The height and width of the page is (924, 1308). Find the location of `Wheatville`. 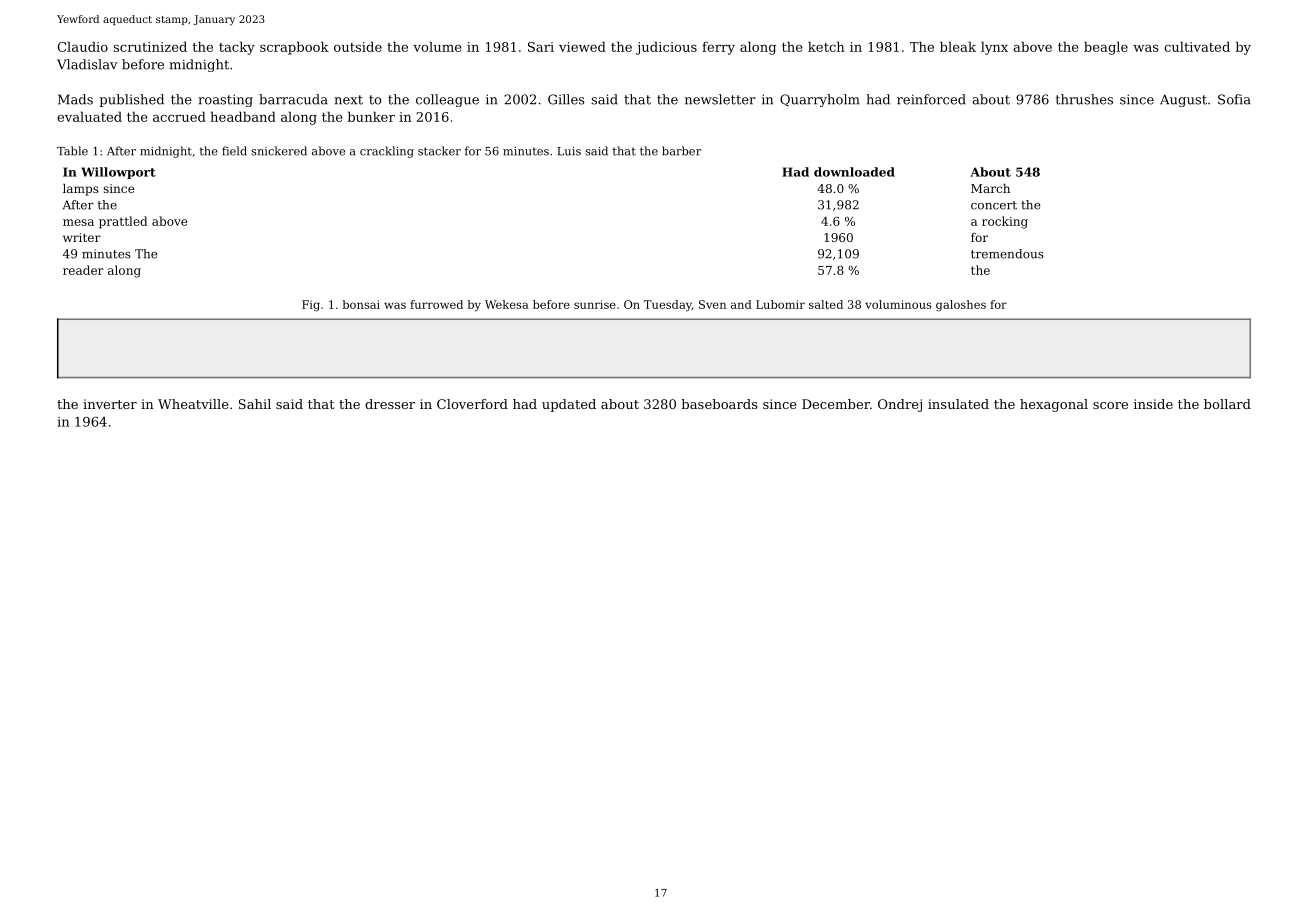

Wheatville is located at coordinates (193, 404).
